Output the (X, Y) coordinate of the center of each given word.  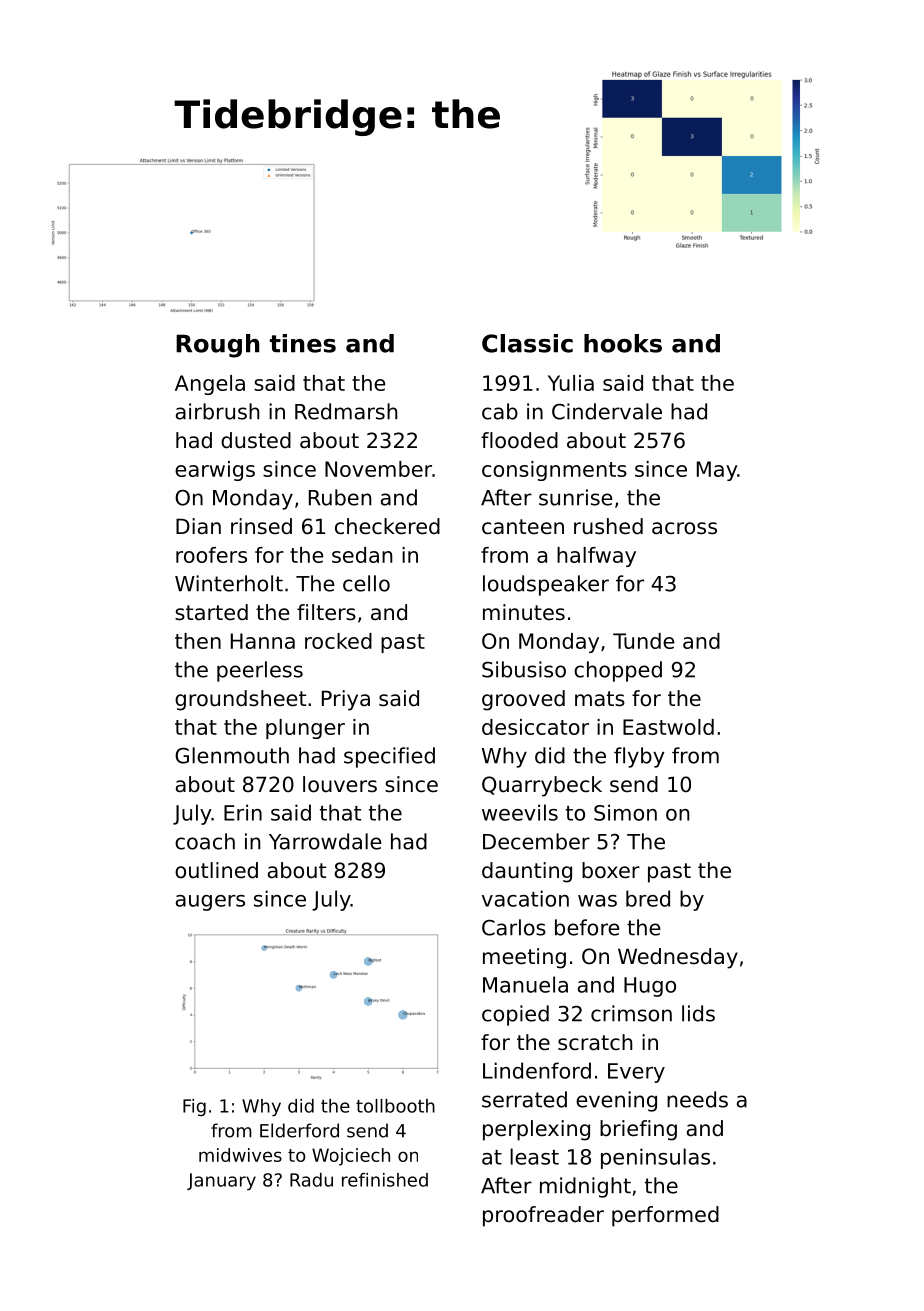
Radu (311, 1180)
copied (515, 1015)
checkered (387, 526)
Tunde (644, 641)
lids (698, 1013)
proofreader (543, 1216)
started (211, 612)
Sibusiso (524, 669)
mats (600, 699)
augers (210, 903)
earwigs (215, 471)
